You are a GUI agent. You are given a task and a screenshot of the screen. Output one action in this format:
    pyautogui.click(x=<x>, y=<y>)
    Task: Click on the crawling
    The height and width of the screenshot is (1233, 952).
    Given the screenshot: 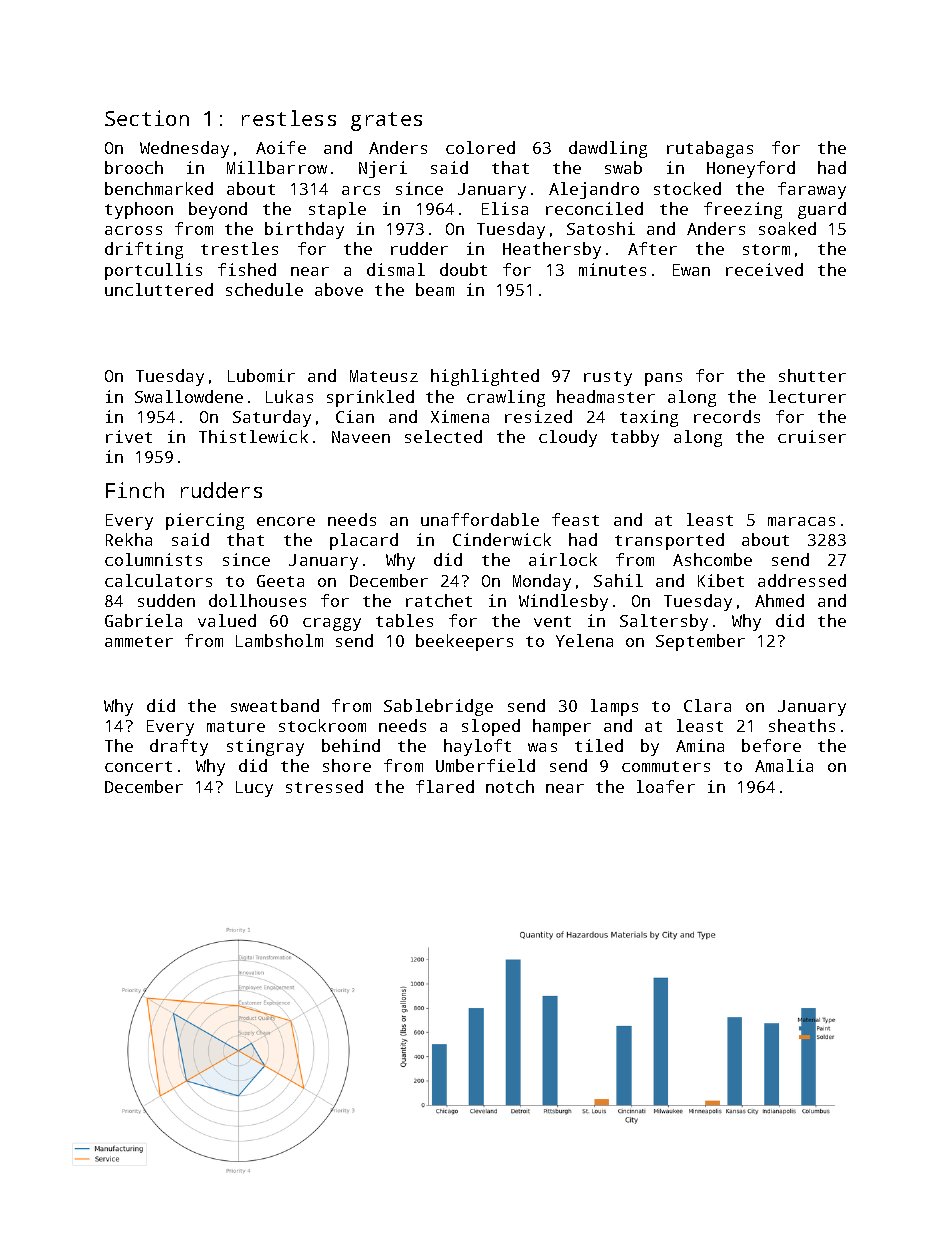 What is the action you would take?
    pyautogui.click(x=506, y=398)
